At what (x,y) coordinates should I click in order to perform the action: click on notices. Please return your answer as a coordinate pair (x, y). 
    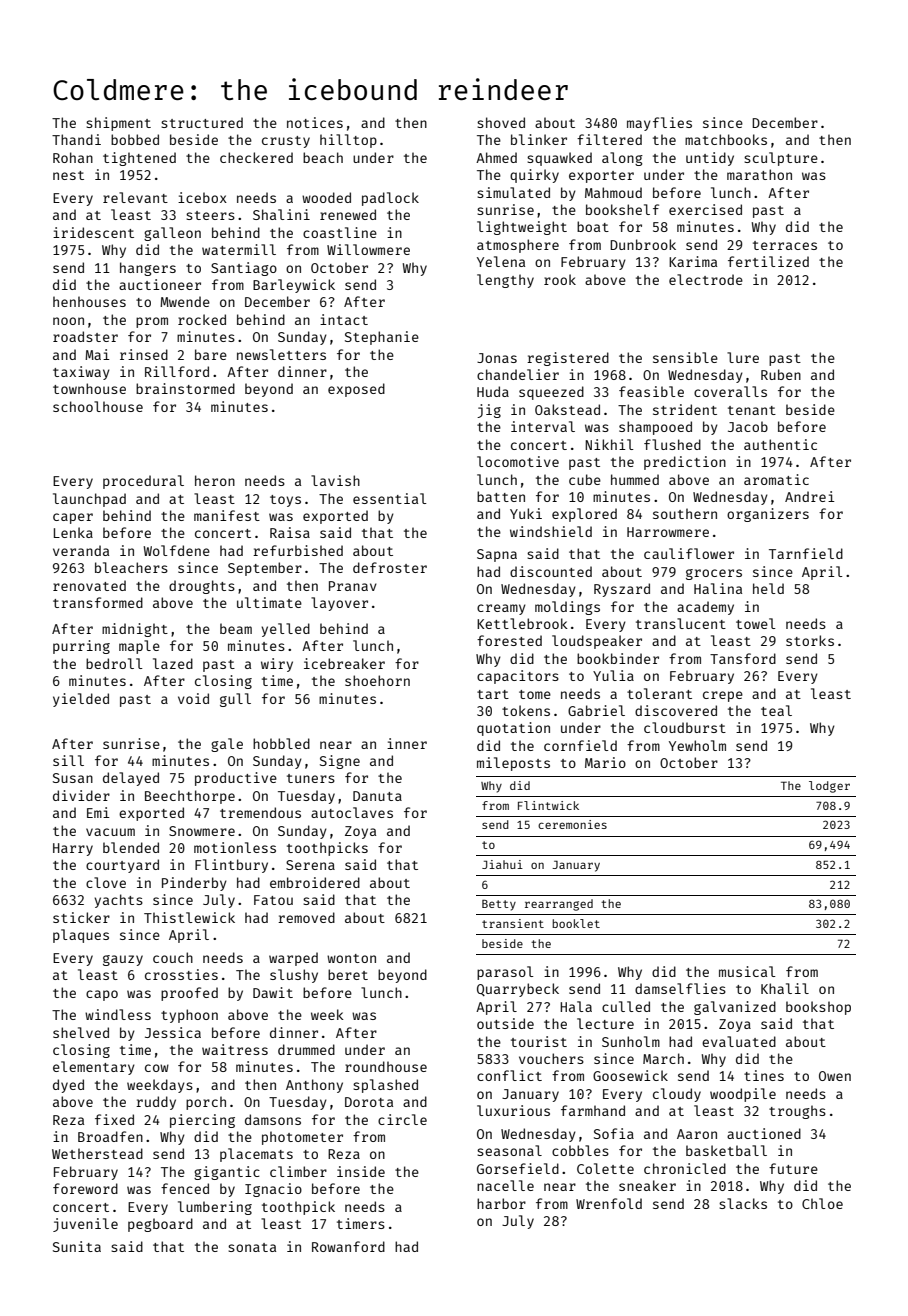
    Looking at the image, I should click on (315, 122).
